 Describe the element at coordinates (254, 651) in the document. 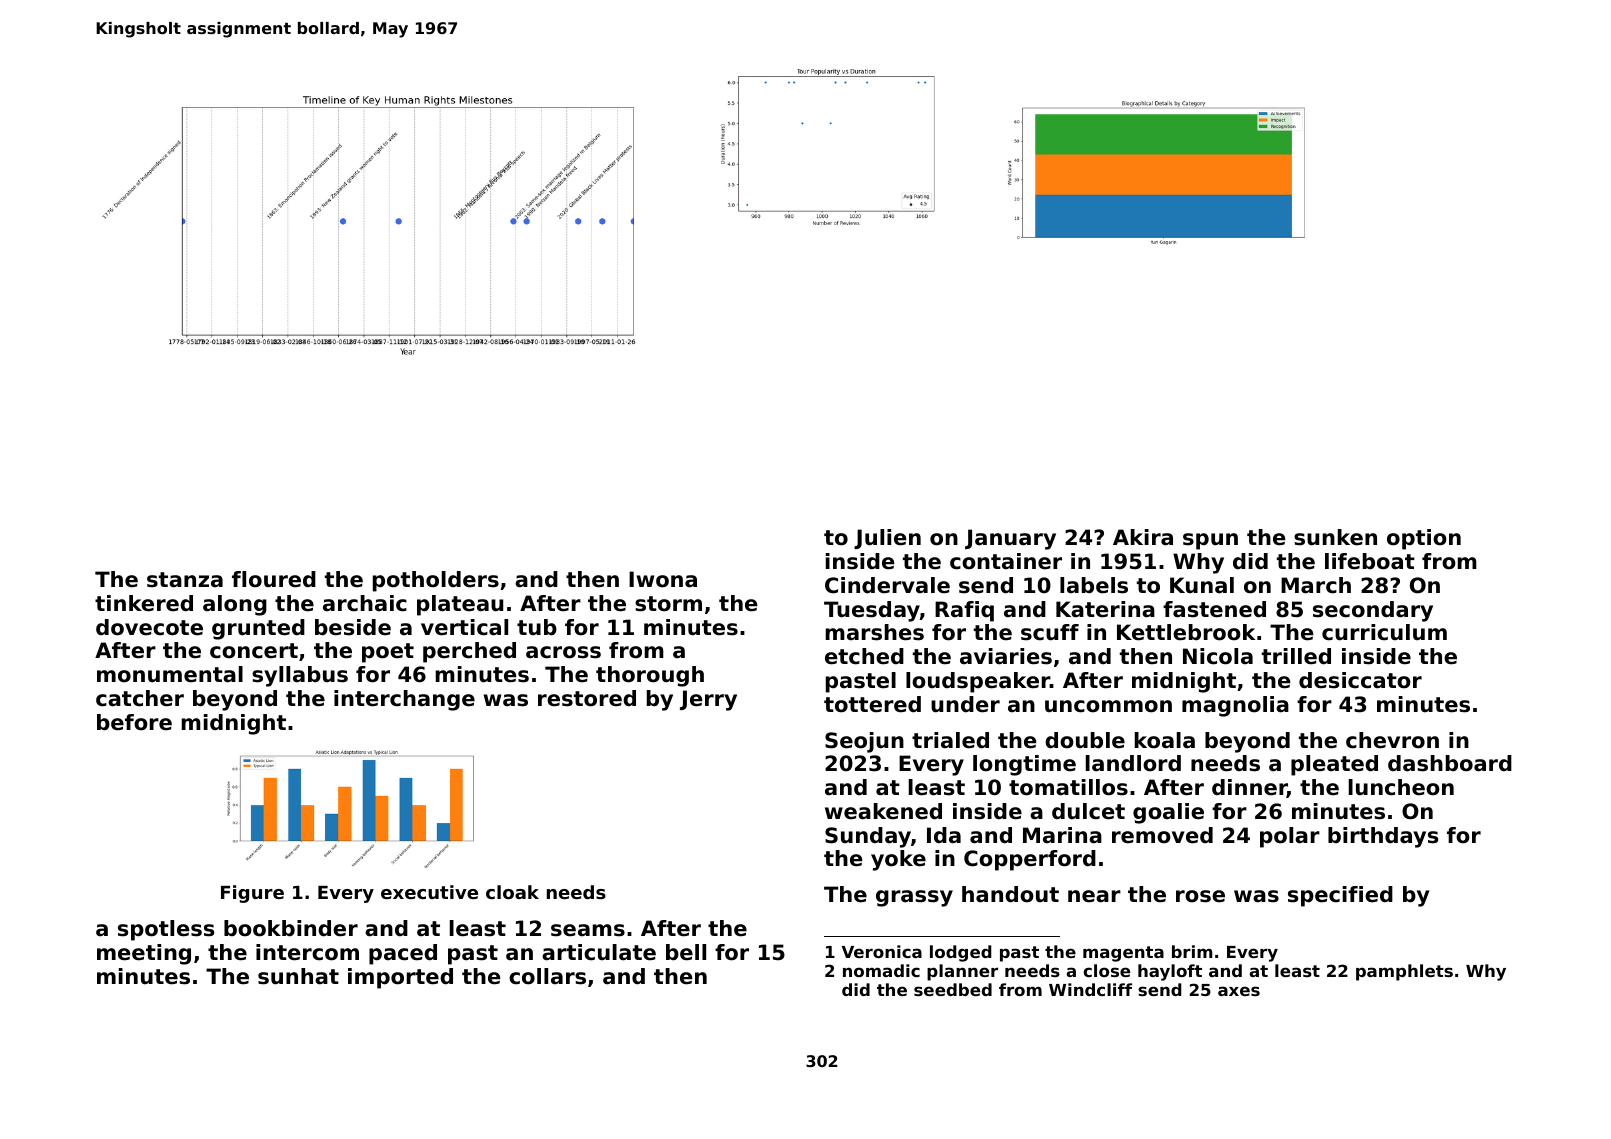

I see `concert` at that location.
